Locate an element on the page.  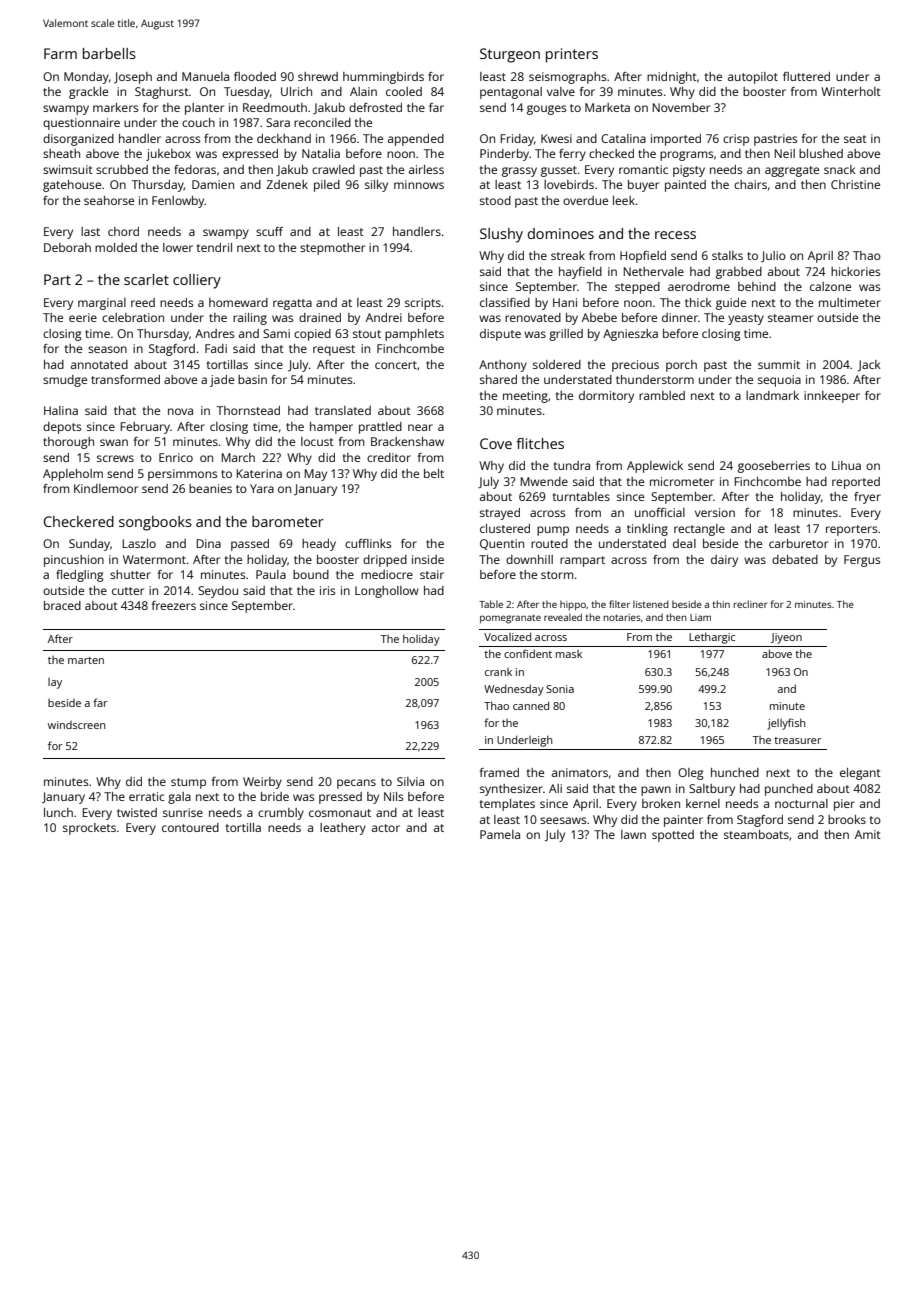
notaries is located at coordinates (622, 617).
